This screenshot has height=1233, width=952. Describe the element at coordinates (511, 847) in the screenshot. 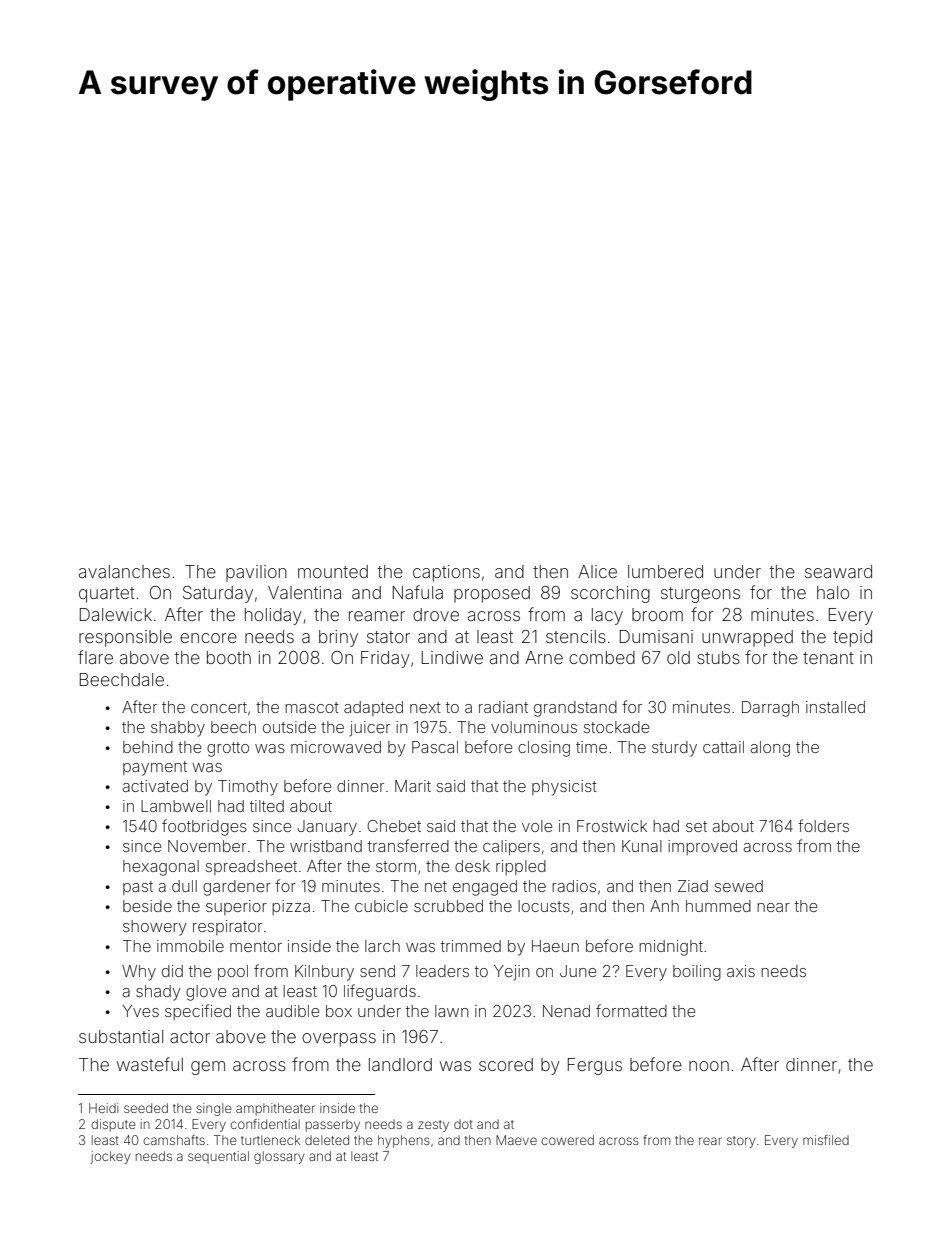

I see `calipers` at that location.
